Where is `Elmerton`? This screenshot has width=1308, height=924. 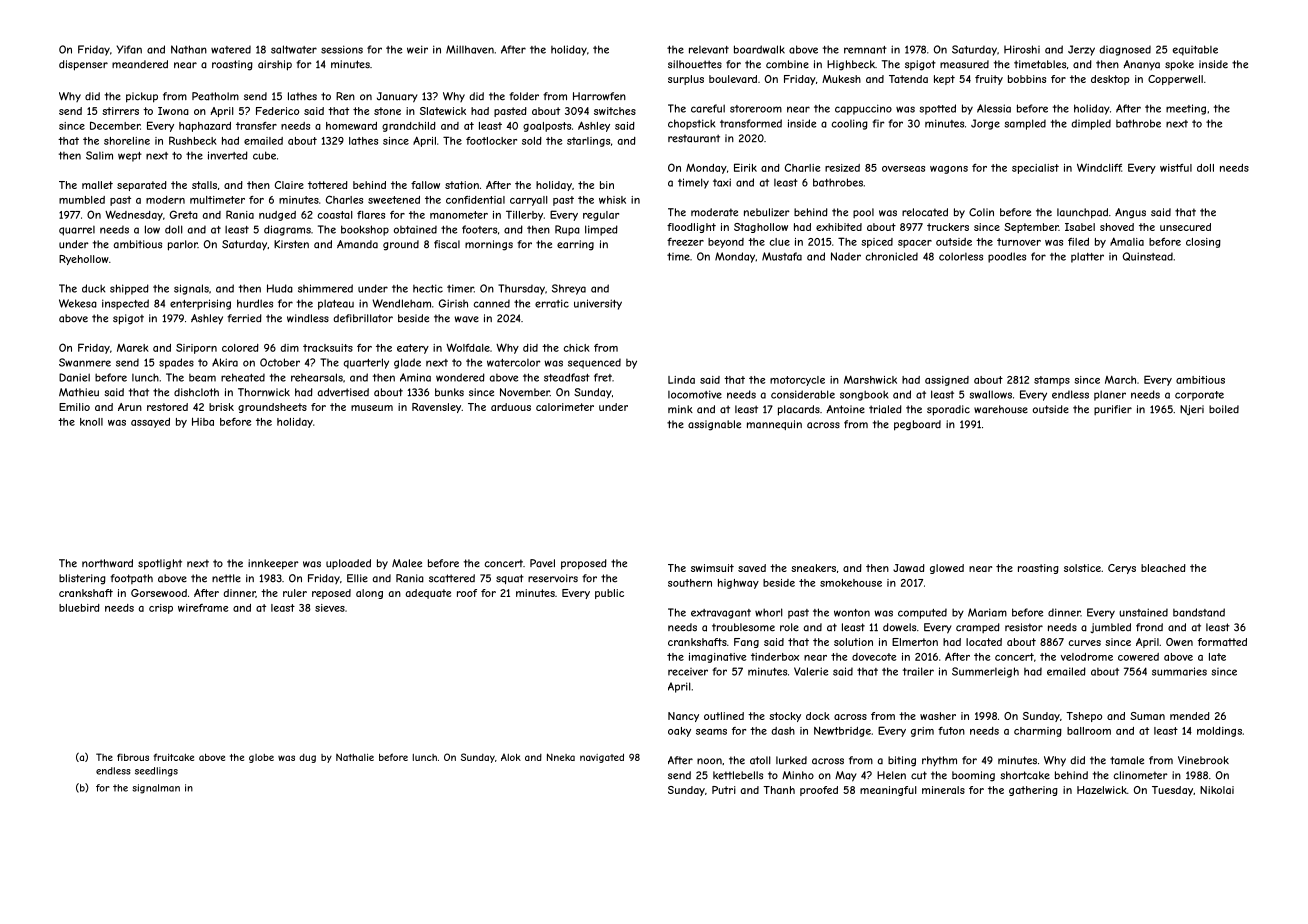 Elmerton is located at coordinates (915, 642).
